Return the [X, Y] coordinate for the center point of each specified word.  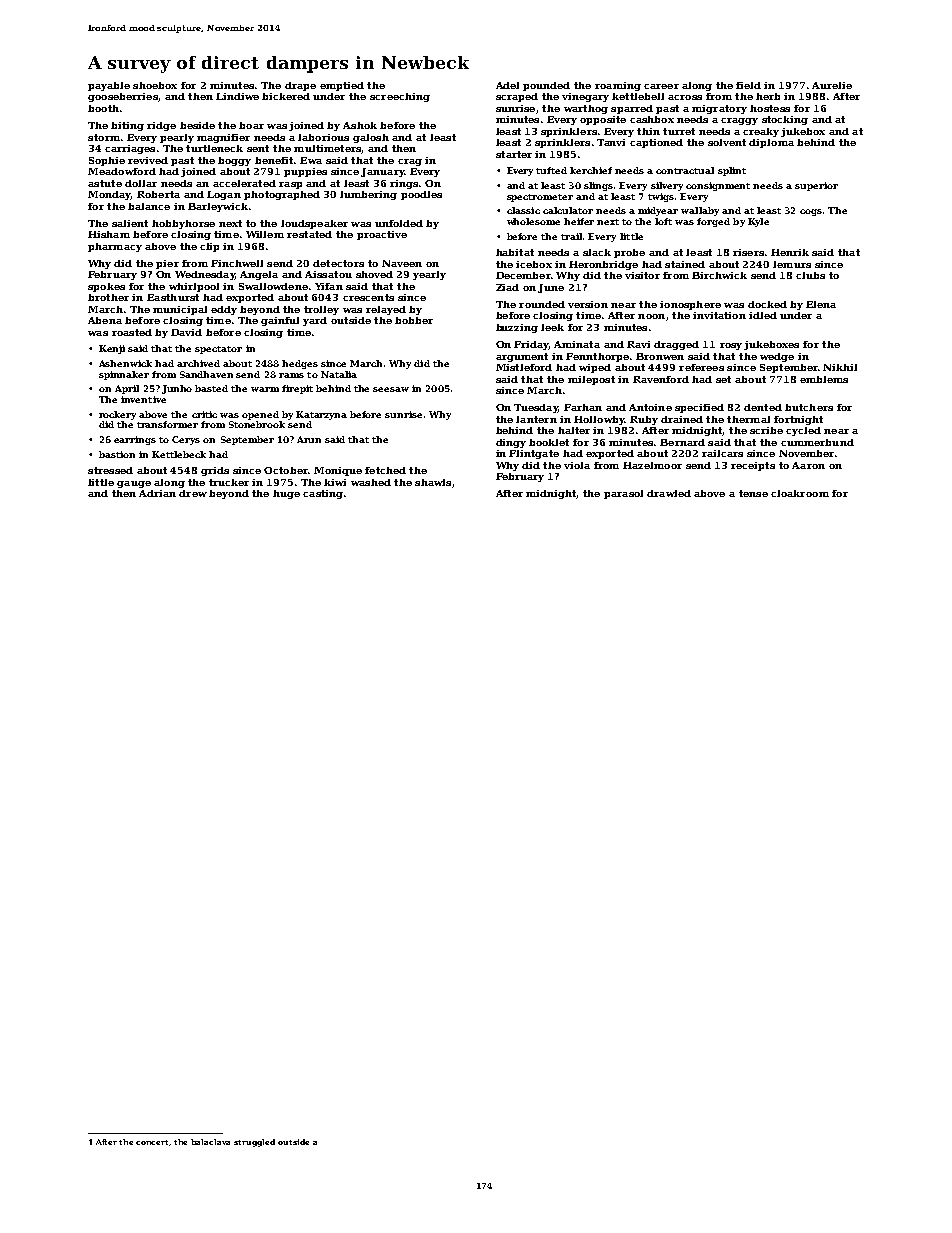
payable [109, 86]
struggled [254, 1143]
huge [286, 494]
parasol [623, 494]
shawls [433, 482]
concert [153, 1143]
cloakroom [800, 493]
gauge [134, 484]
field [748, 85]
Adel [507, 85]
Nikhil [840, 367]
